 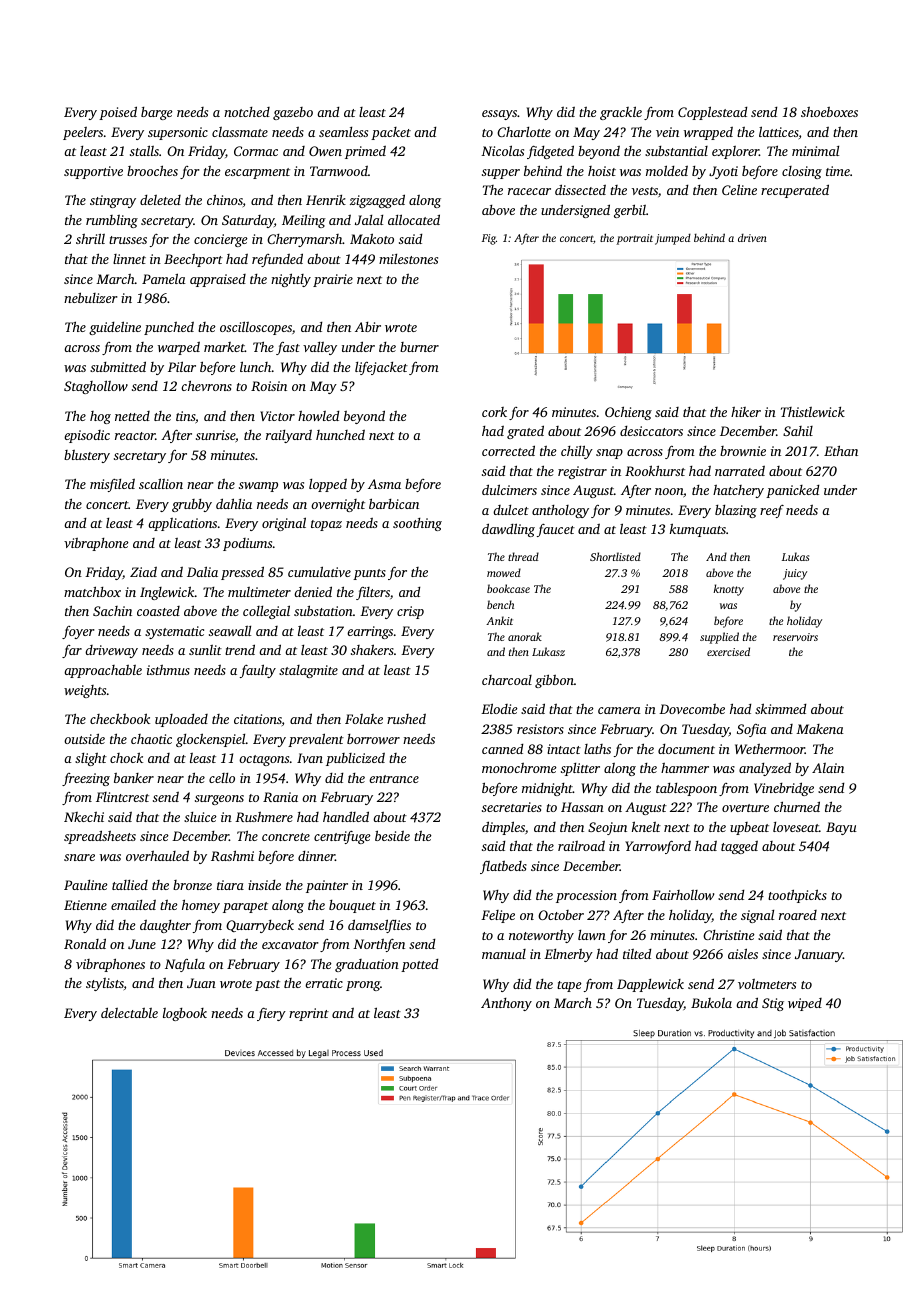 I want to click on portrait, so click(x=634, y=239).
